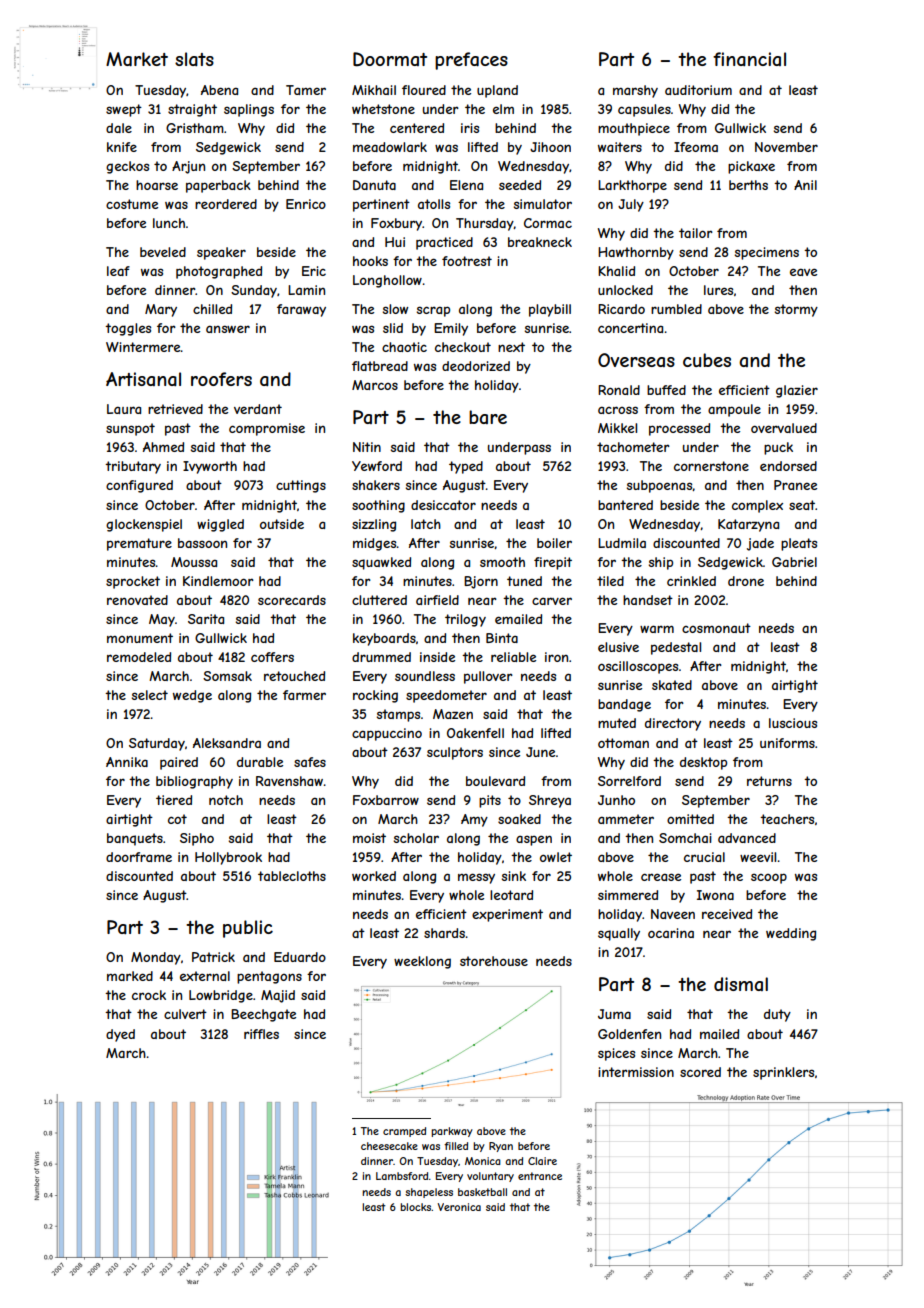 Image resolution: width=924 pixels, height=1308 pixels. Describe the element at coordinates (794, 562) in the image. I see `Gabriel` at that location.
